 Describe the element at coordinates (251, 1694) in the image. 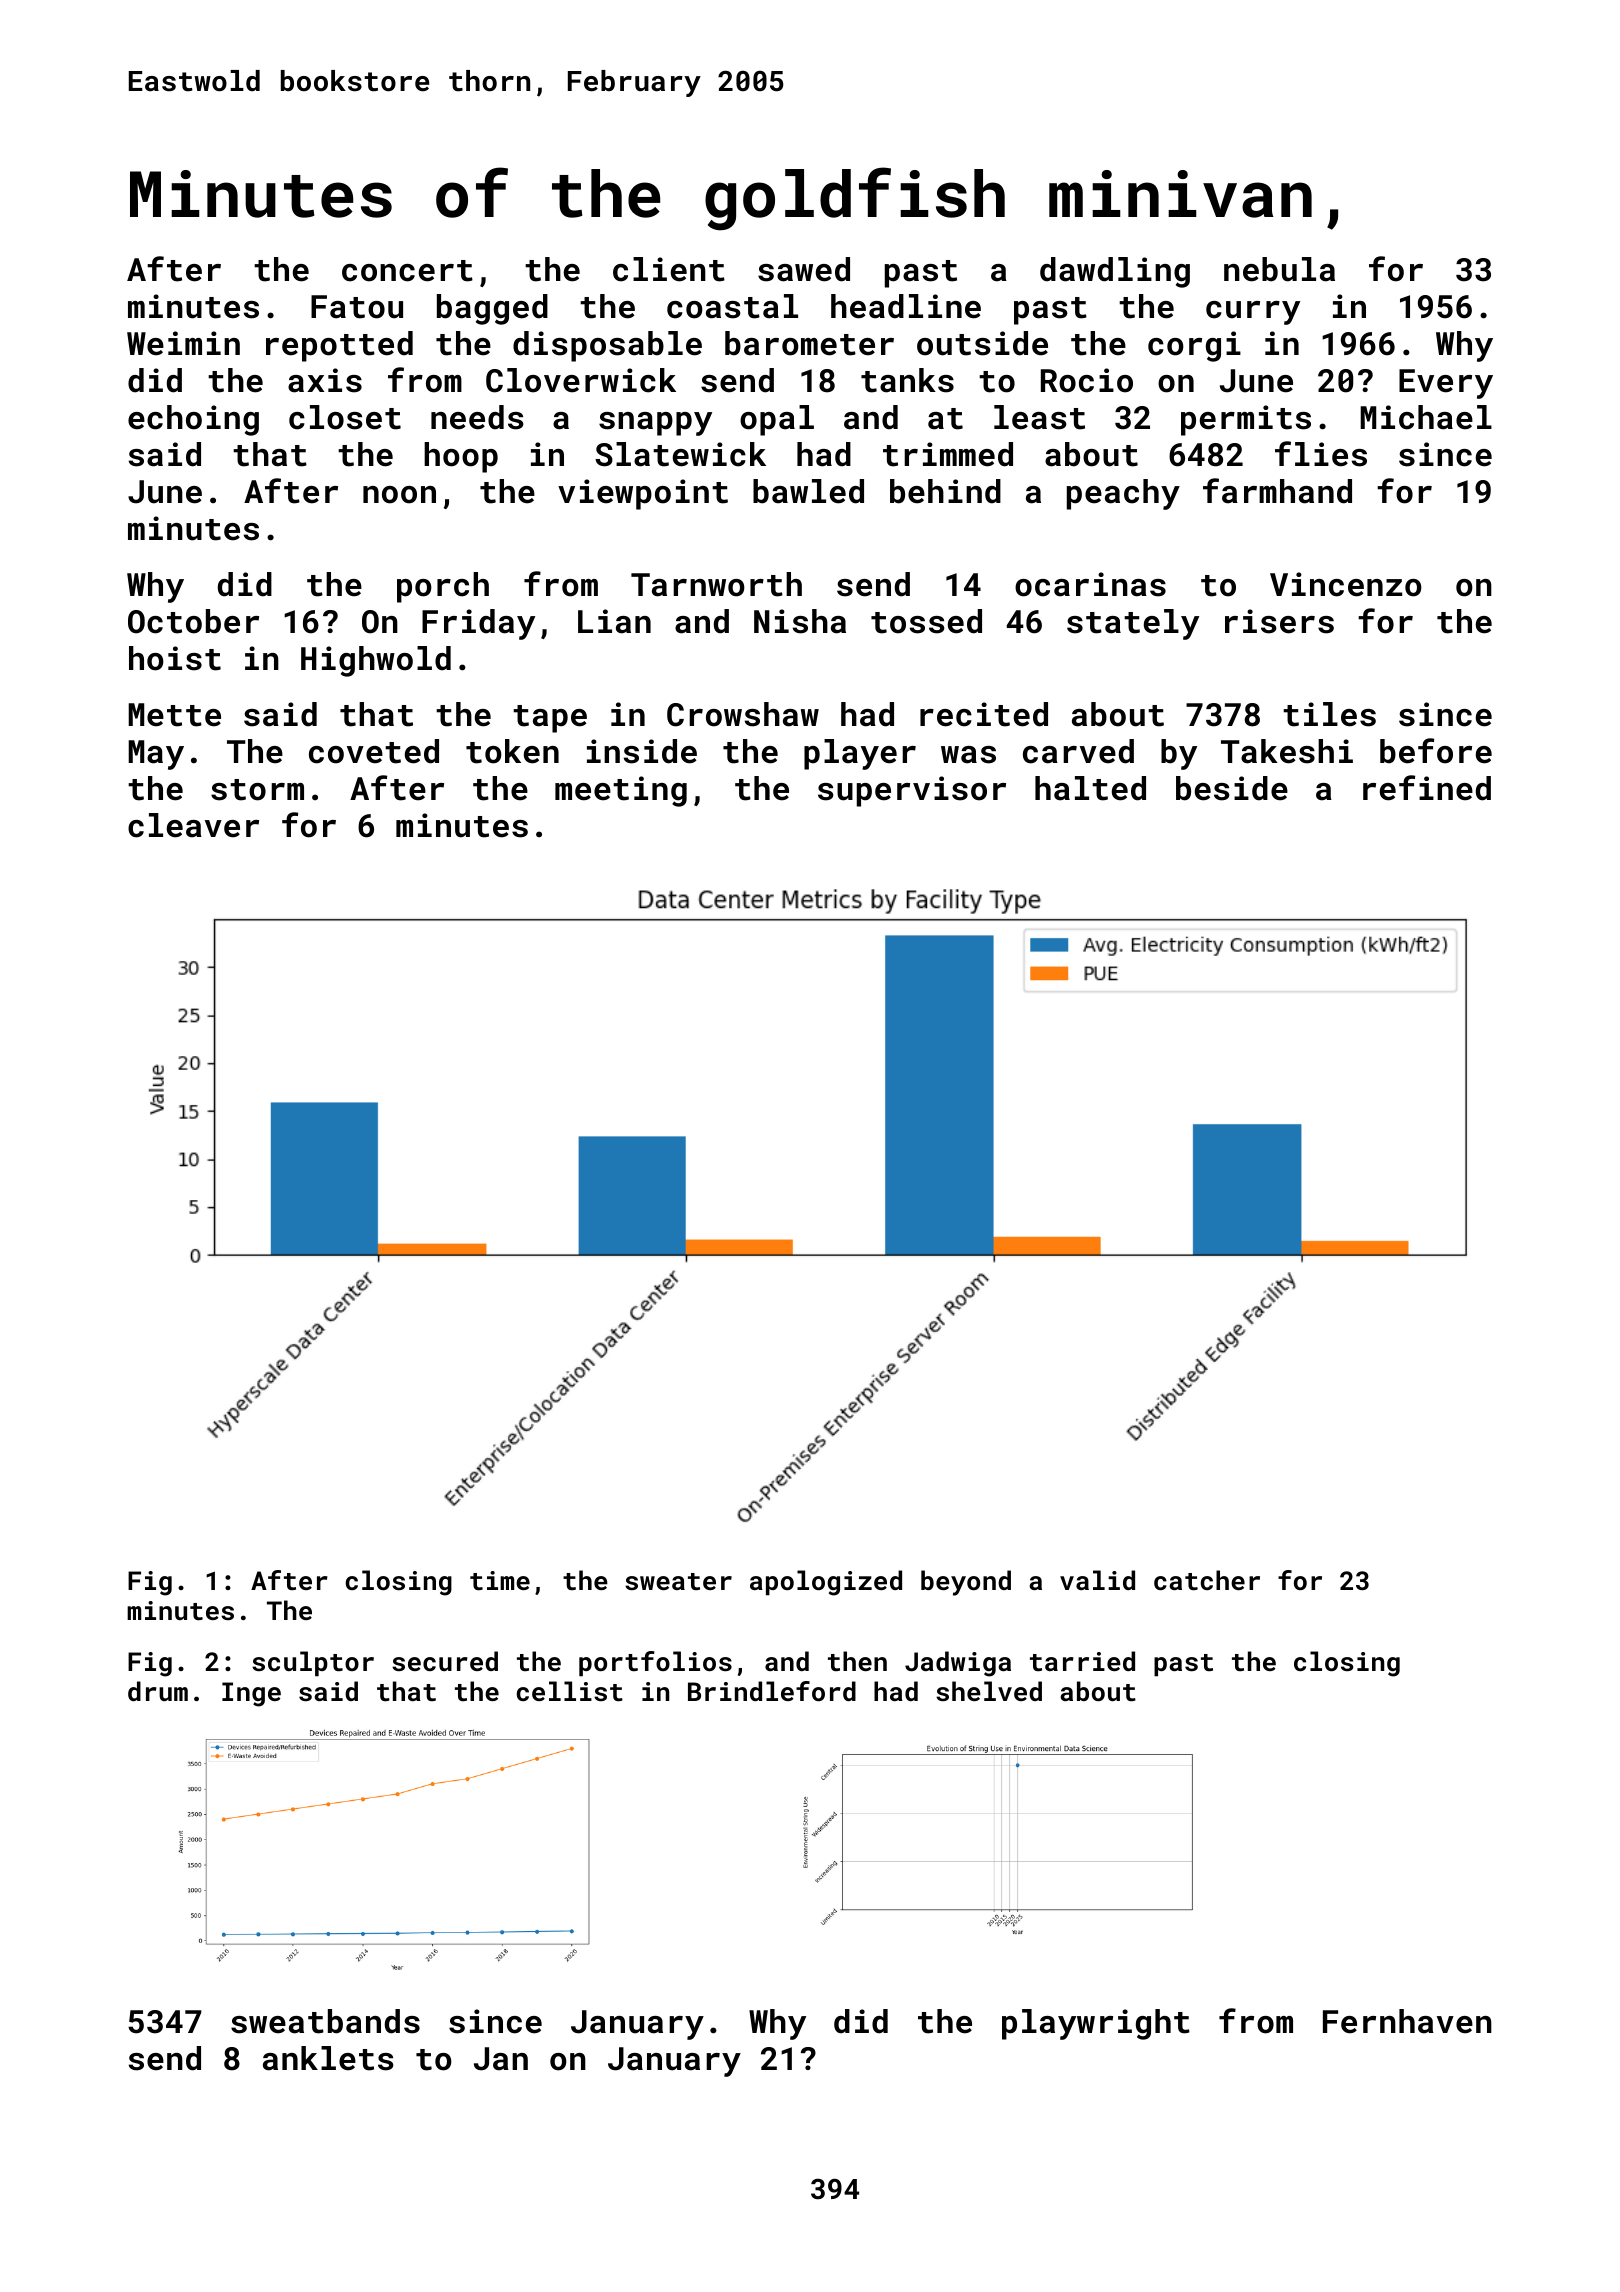

I see `Inge` at that location.
